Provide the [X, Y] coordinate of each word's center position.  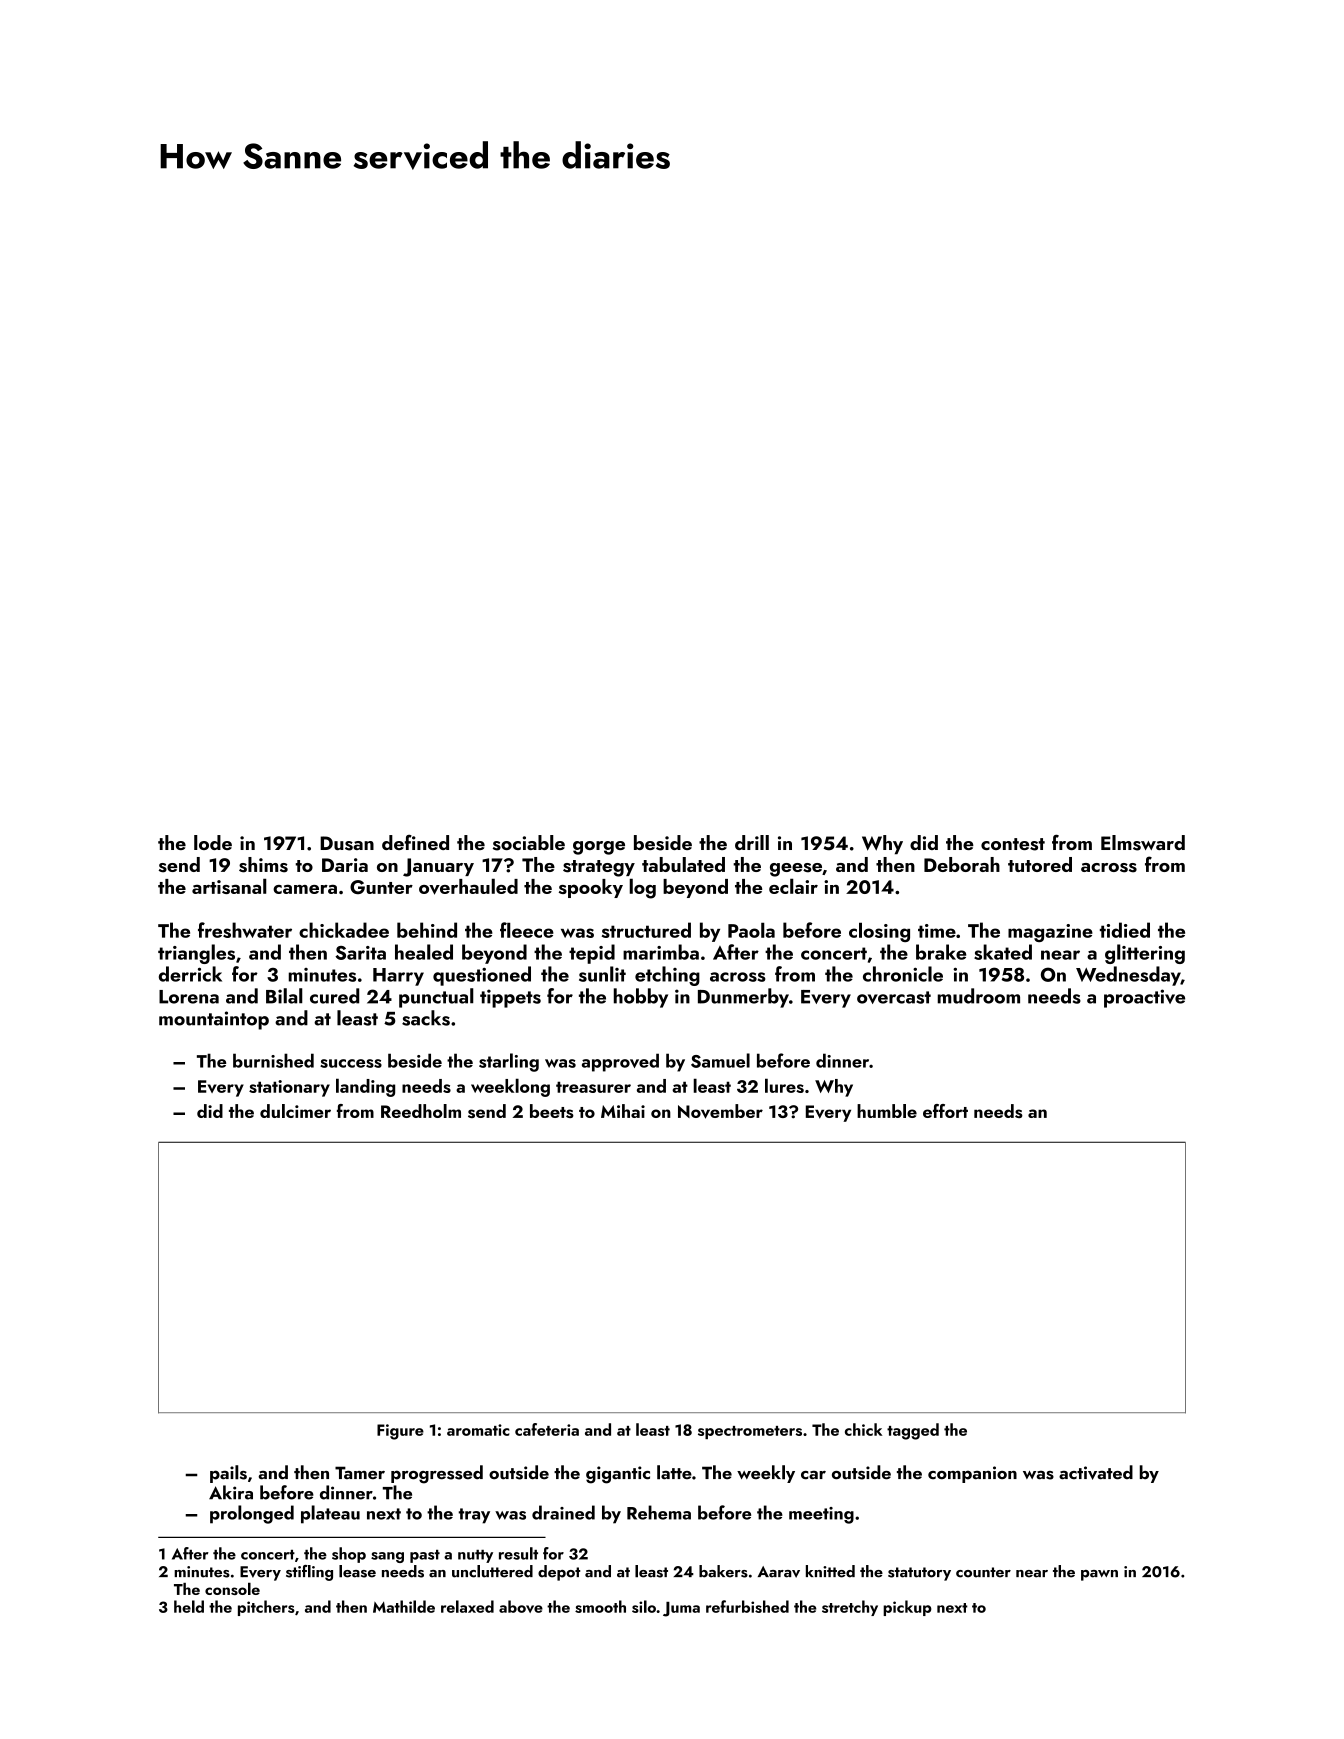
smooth [600, 1606]
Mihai [623, 1111]
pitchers [266, 1608]
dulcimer [295, 1111]
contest [1013, 844]
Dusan [347, 843]
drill [752, 842]
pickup [907, 1608]
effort [945, 1111]
